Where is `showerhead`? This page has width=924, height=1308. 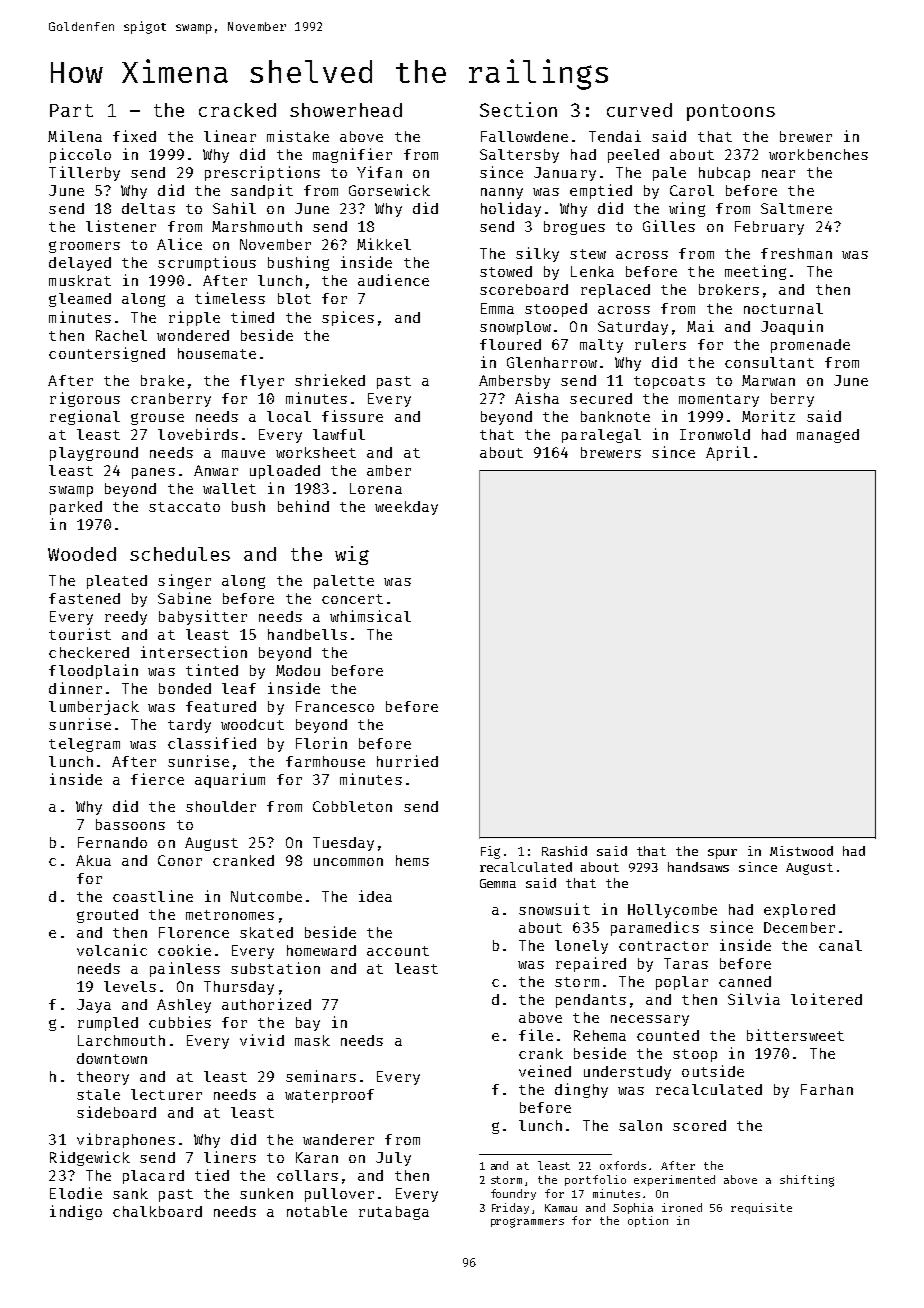
showerhead is located at coordinates (346, 110).
